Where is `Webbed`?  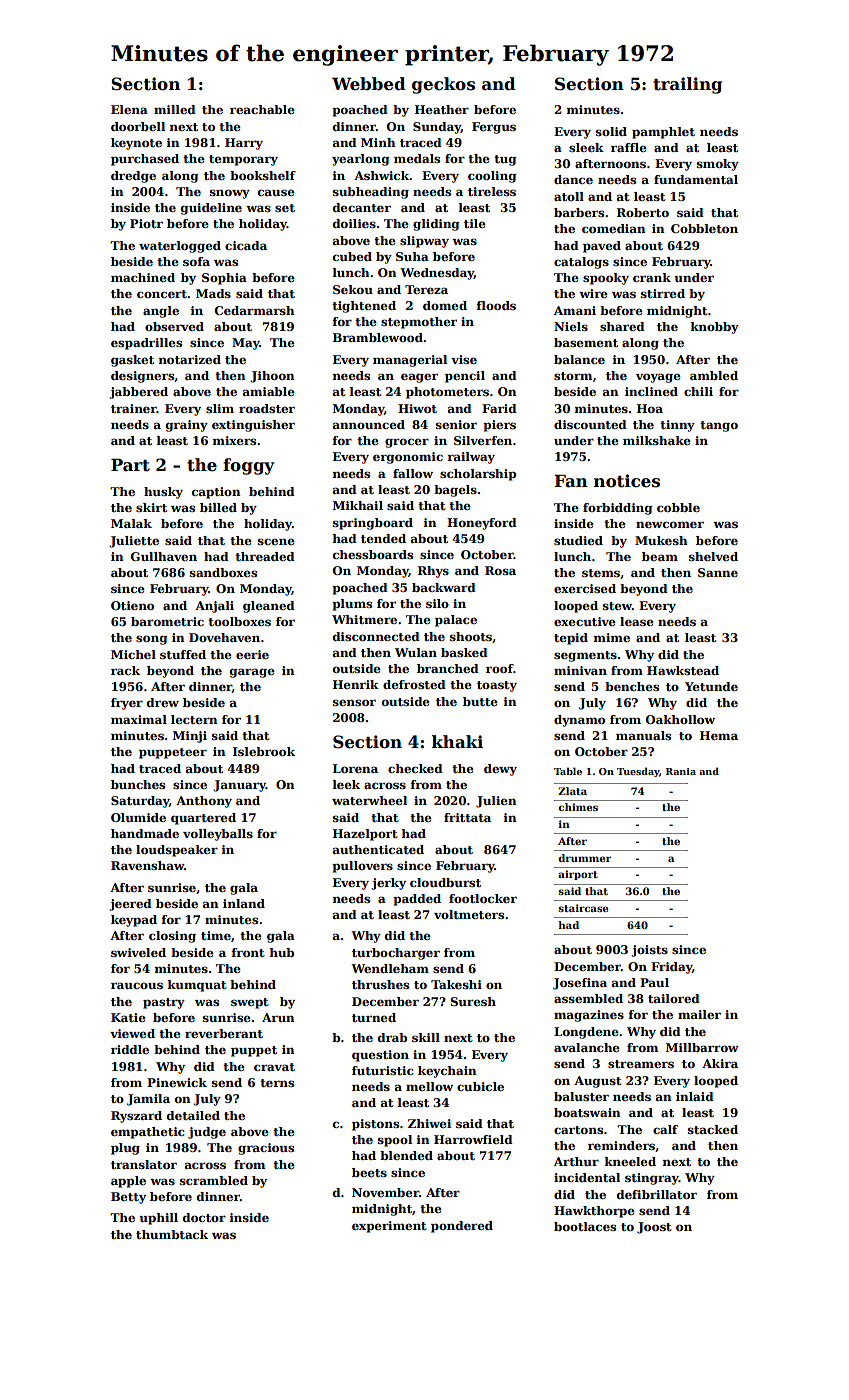
Webbed is located at coordinates (369, 84).
